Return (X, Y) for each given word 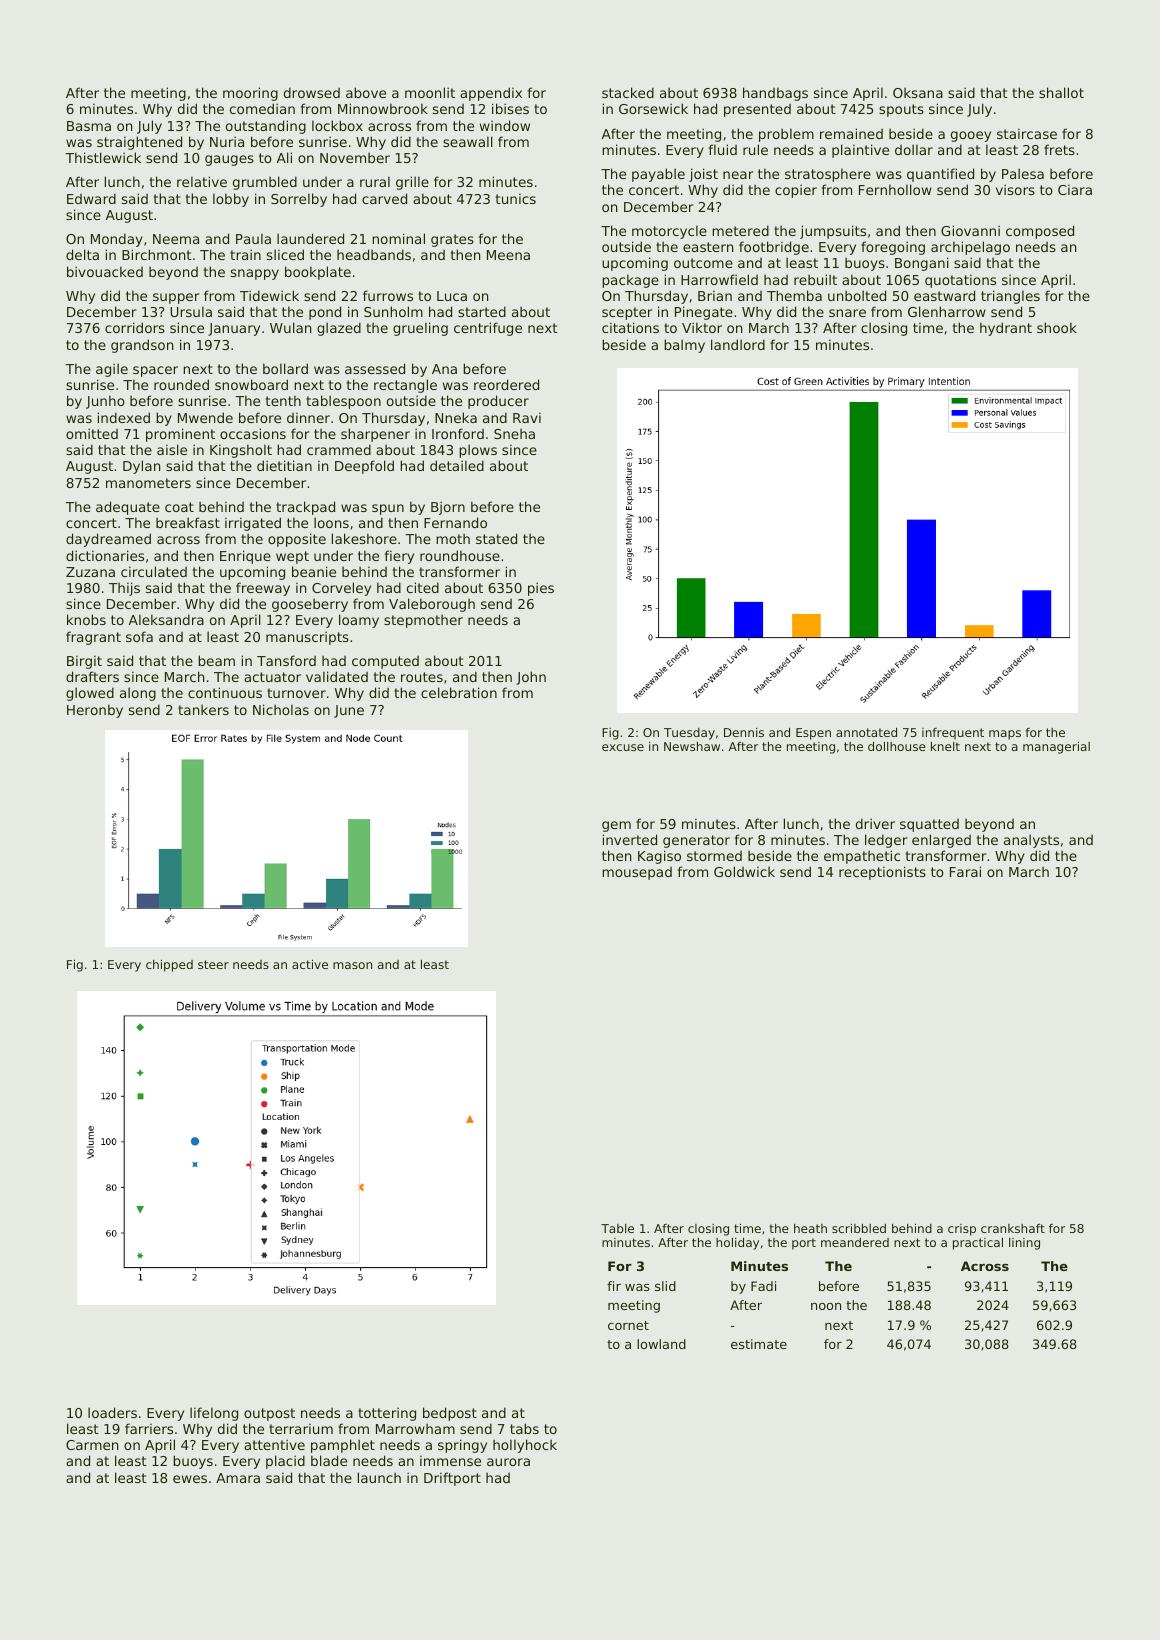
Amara (238, 1478)
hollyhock (525, 1446)
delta (82, 254)
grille (412, 183)
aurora (508, 1462)
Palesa (1023, 173)
